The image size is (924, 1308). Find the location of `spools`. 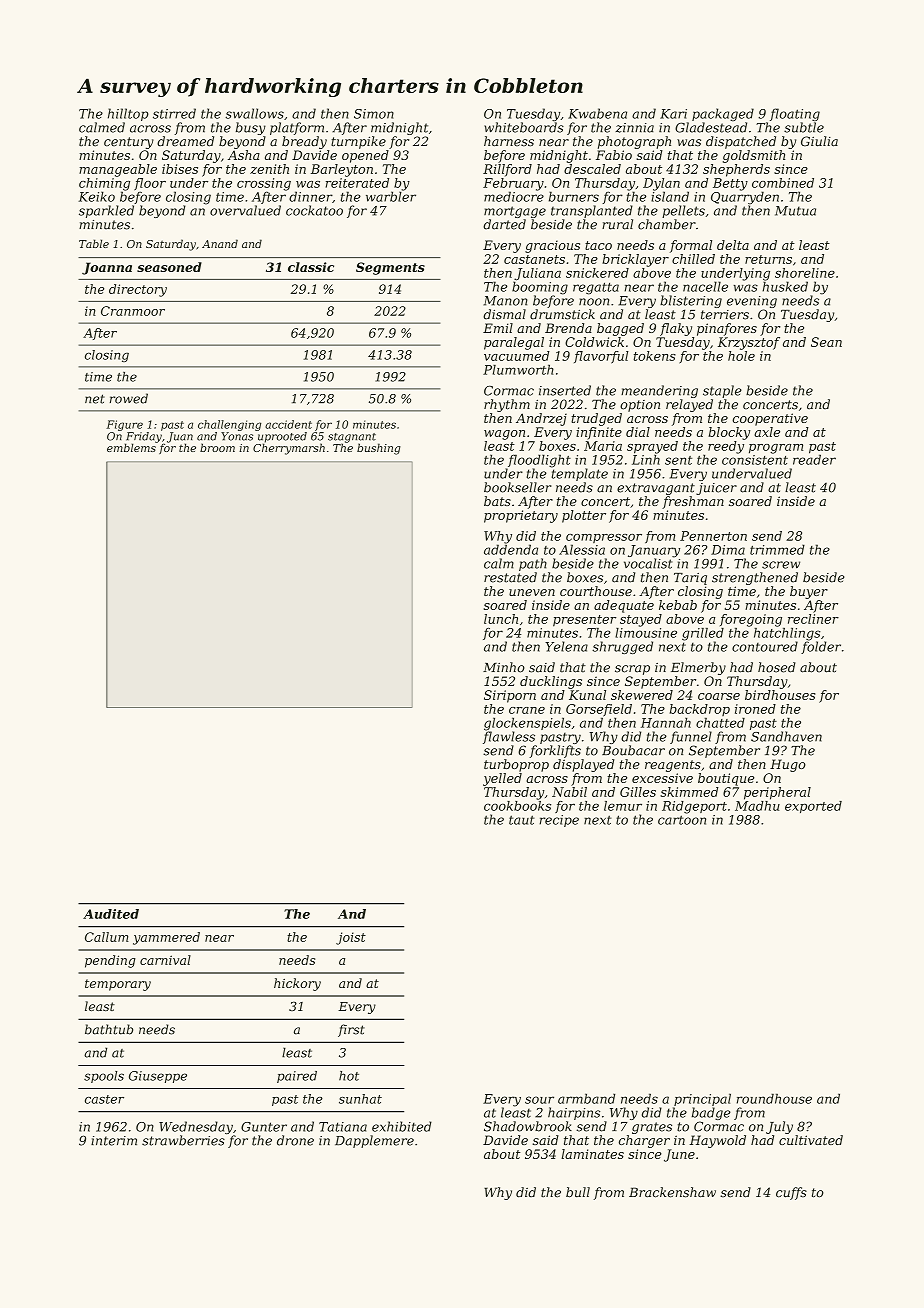

spools is located at coordinates (104, 1077).
